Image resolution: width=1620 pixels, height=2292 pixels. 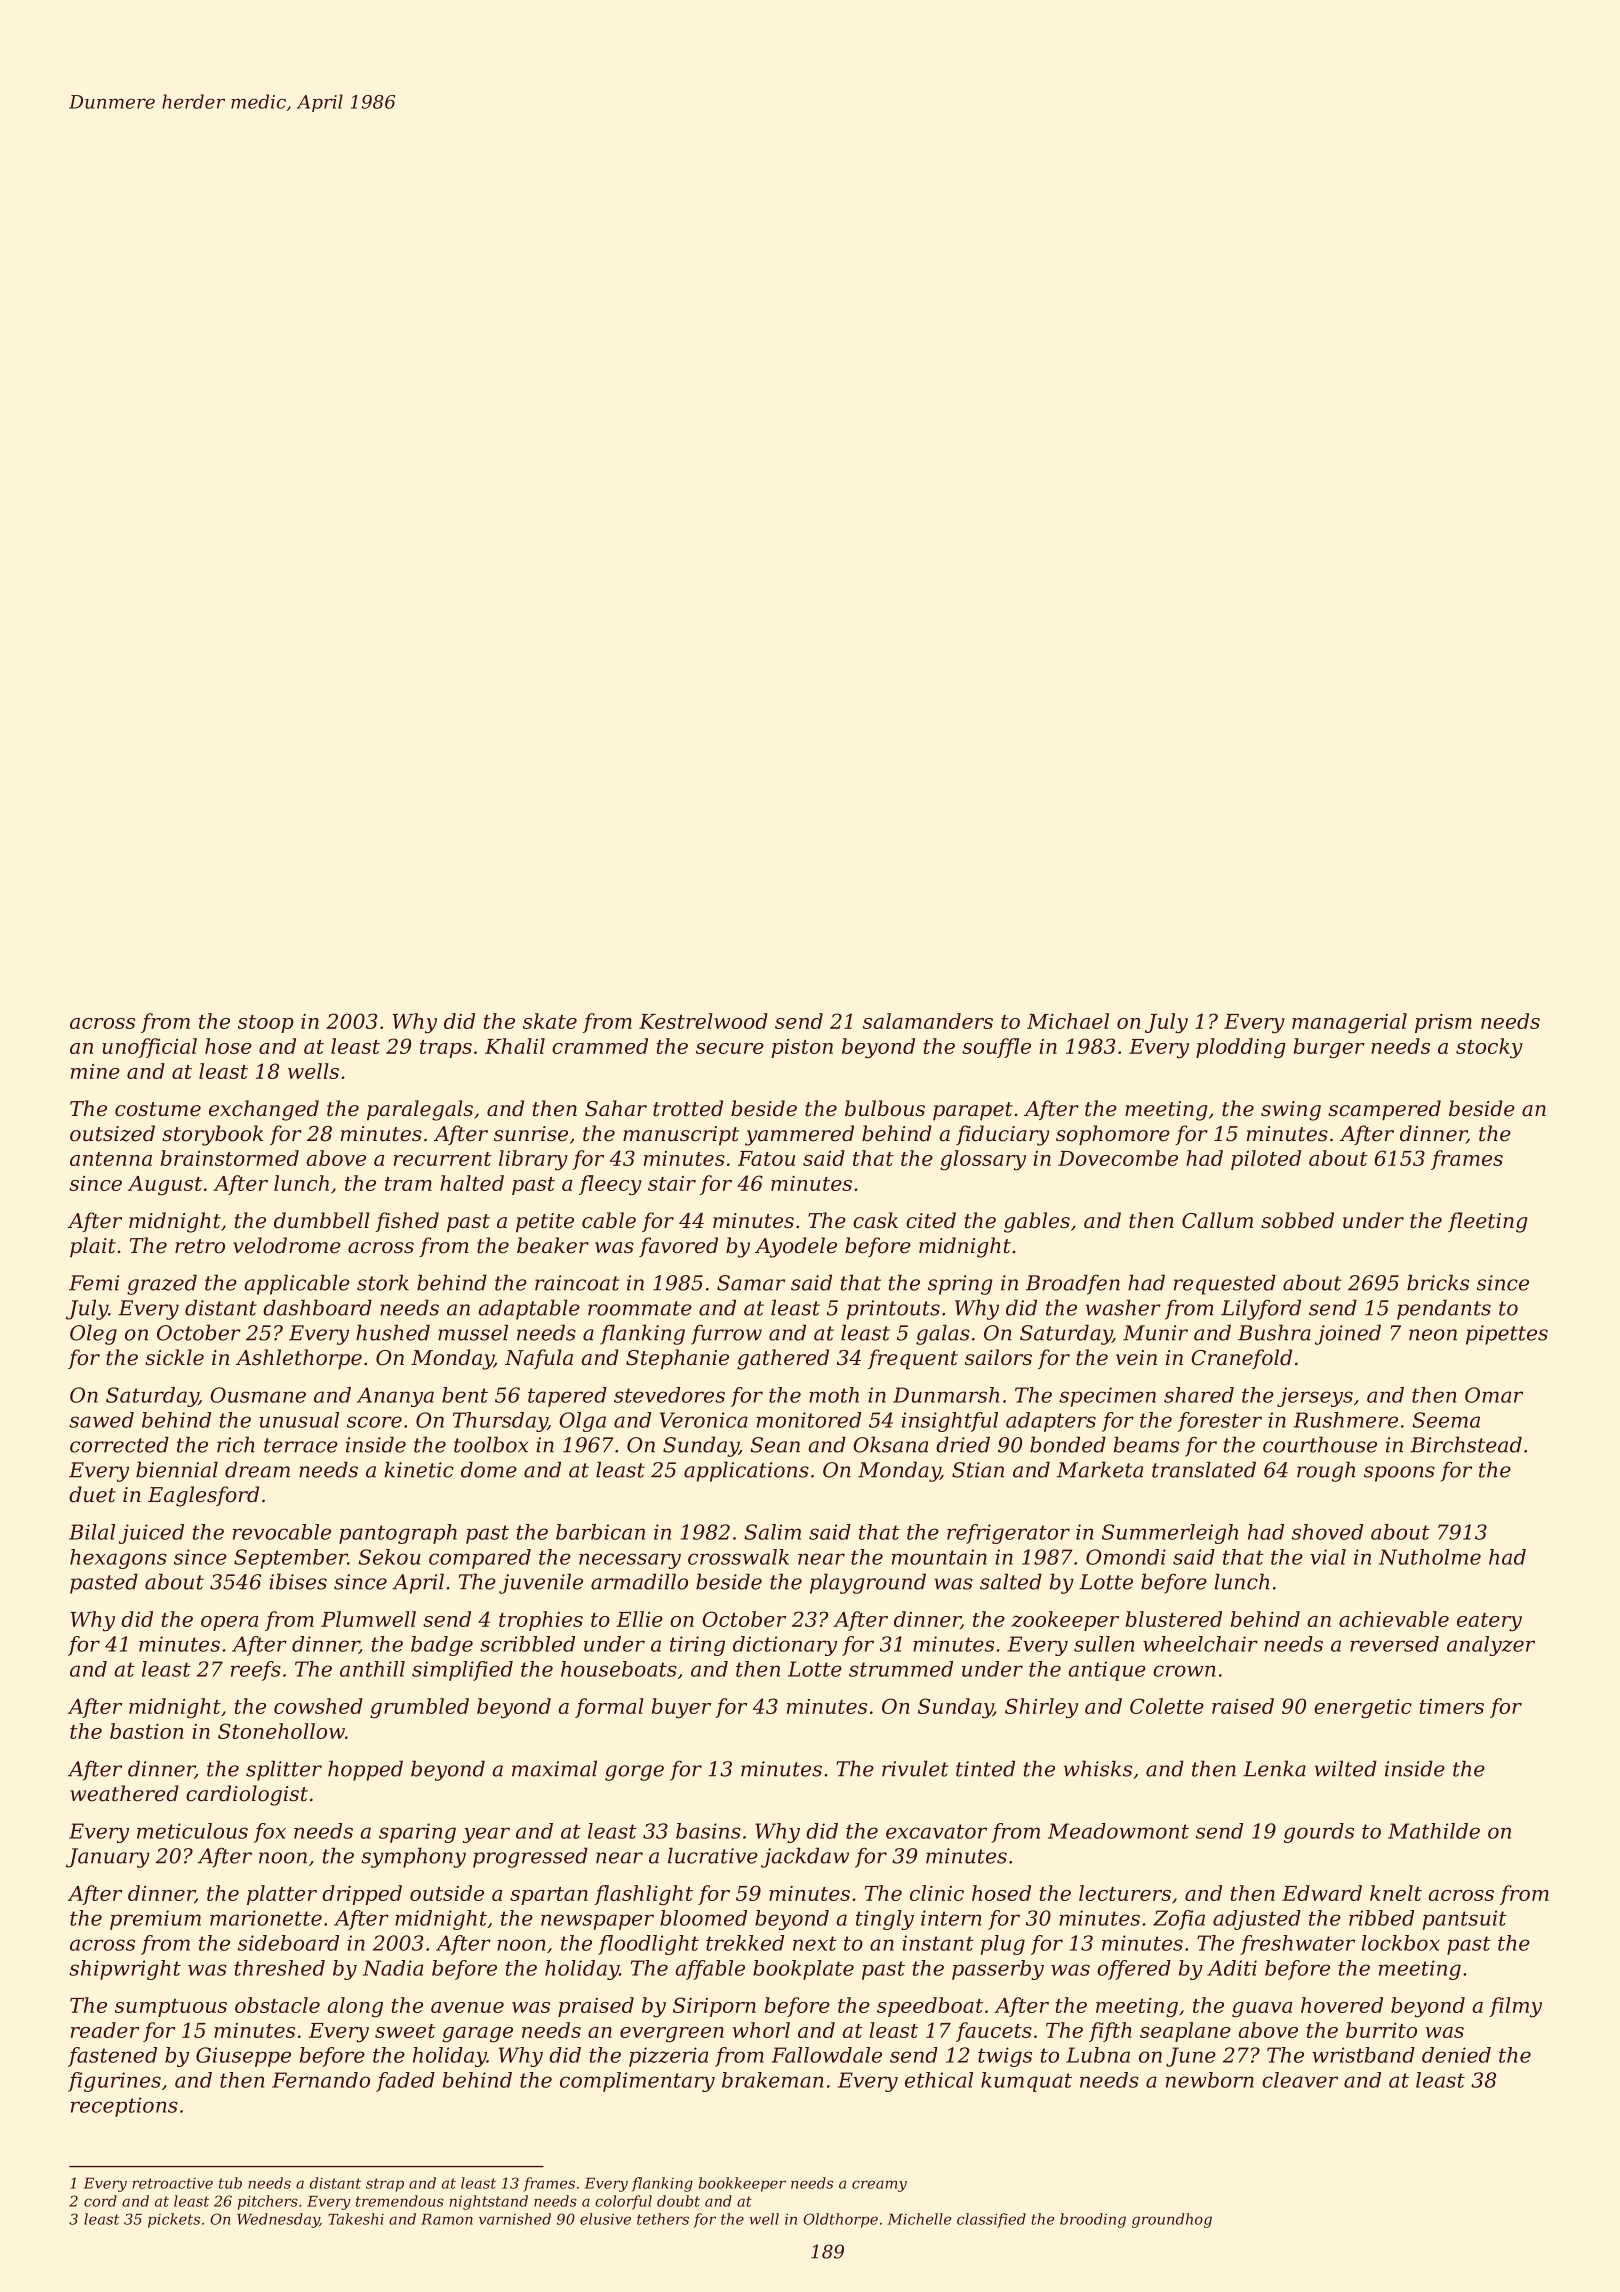 What do you see at coordinates (901, 1669) in the image?
I see `strummed` at bounding box center [901, 1669].
